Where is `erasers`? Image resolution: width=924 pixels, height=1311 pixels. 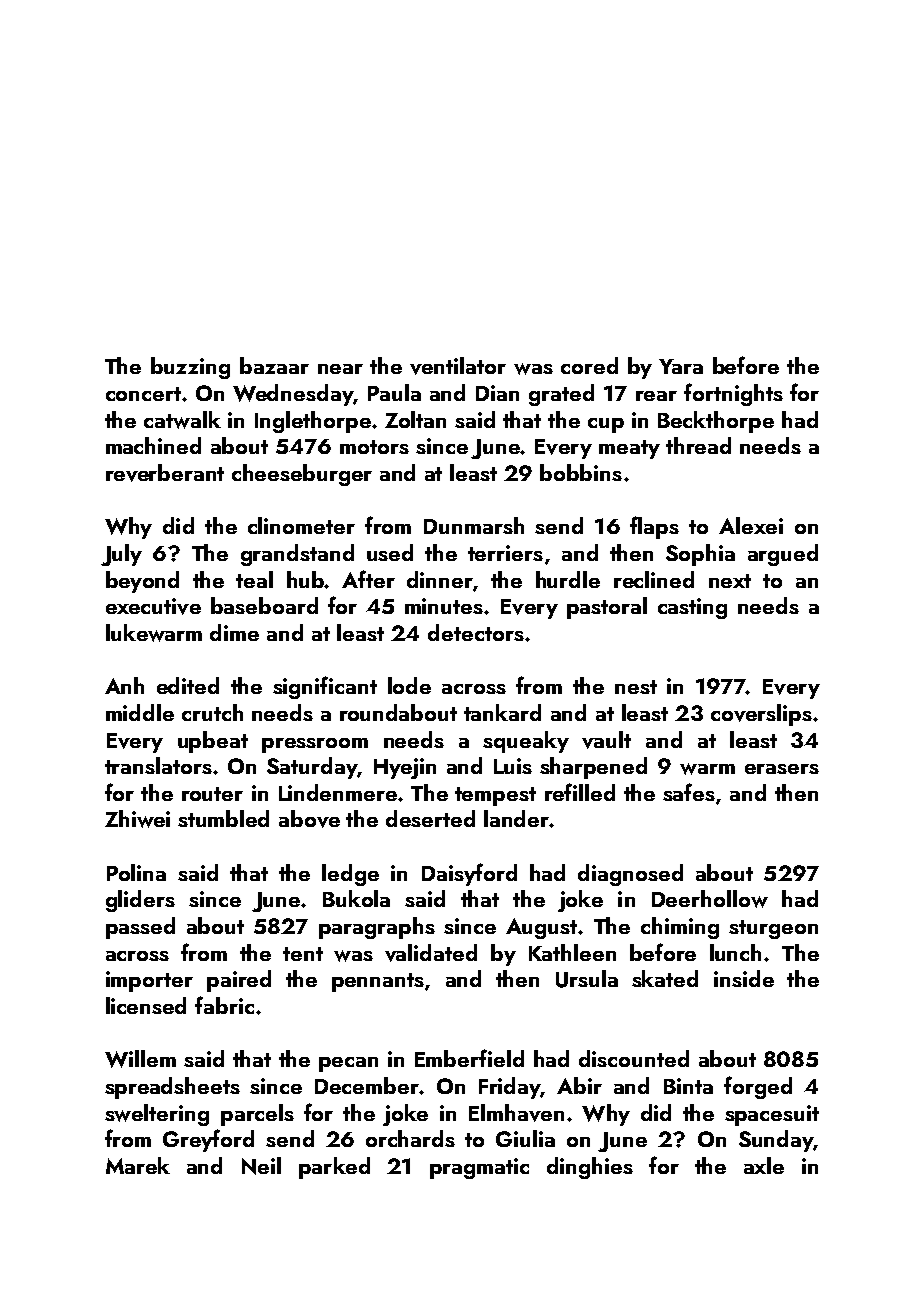 erasers is located at coordinates (782, 769).
